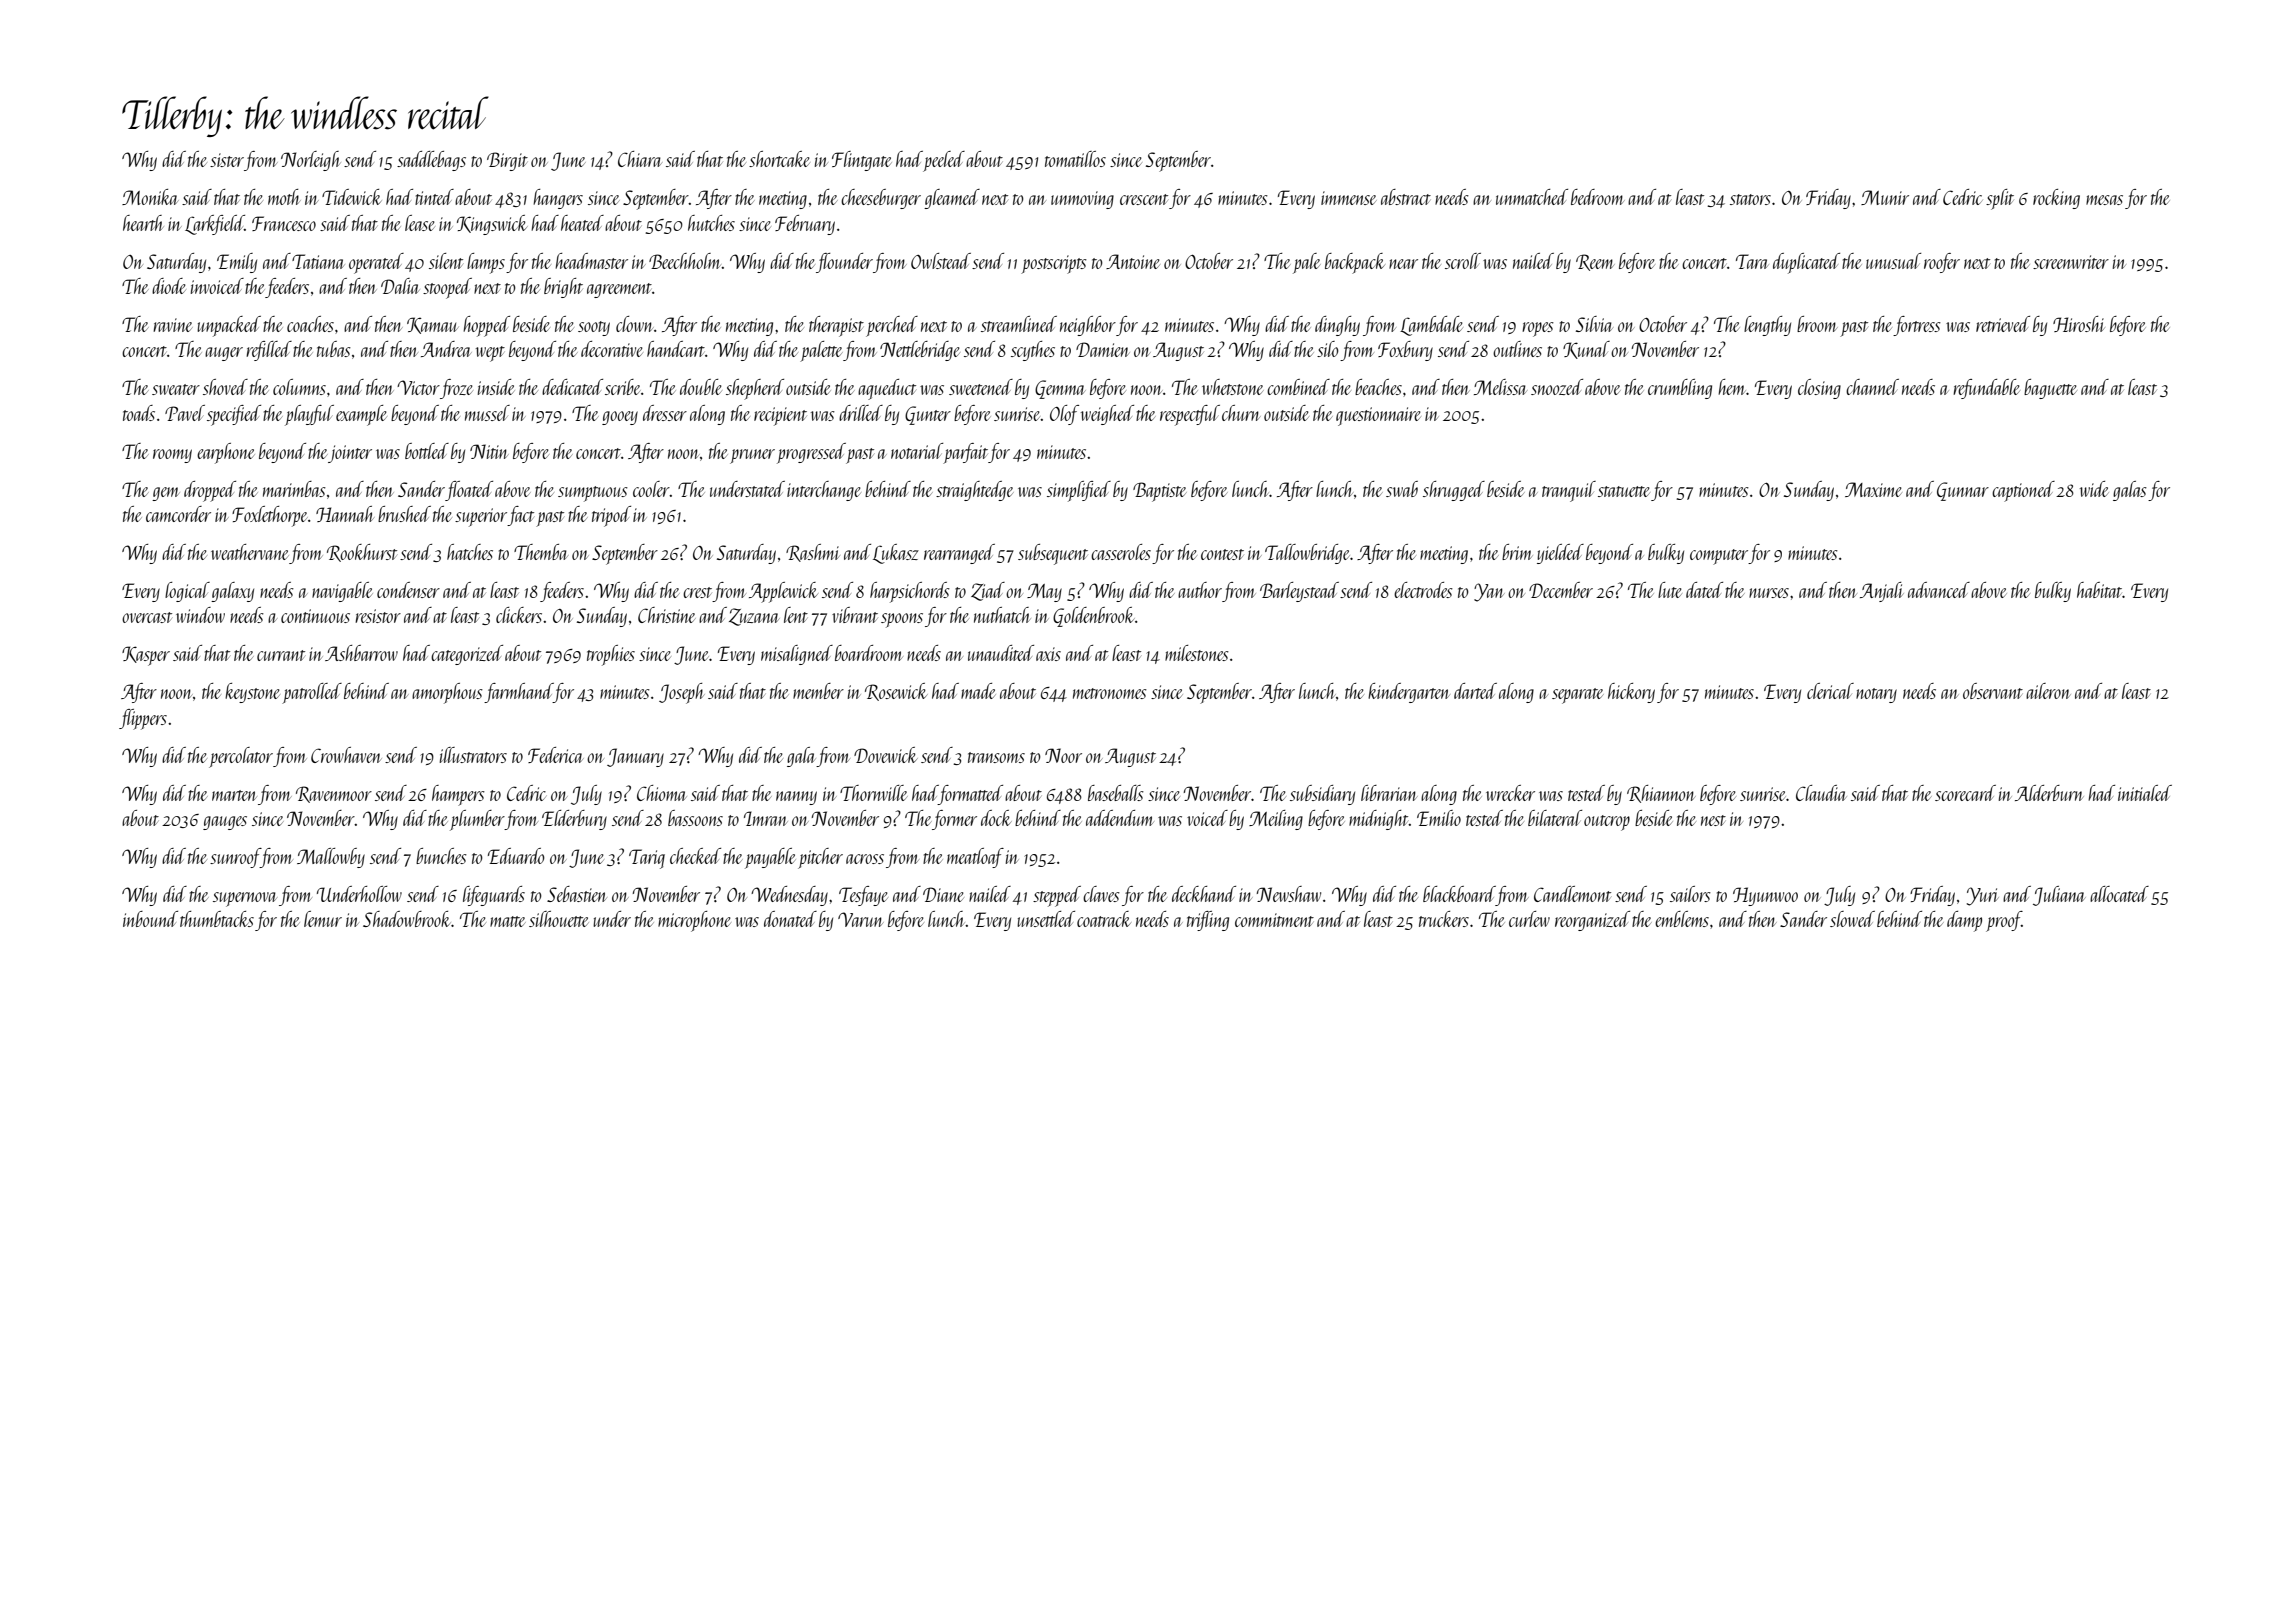 This screenshot has width=2292, height=1620. I want to click on proof, so click(2004, 921).
